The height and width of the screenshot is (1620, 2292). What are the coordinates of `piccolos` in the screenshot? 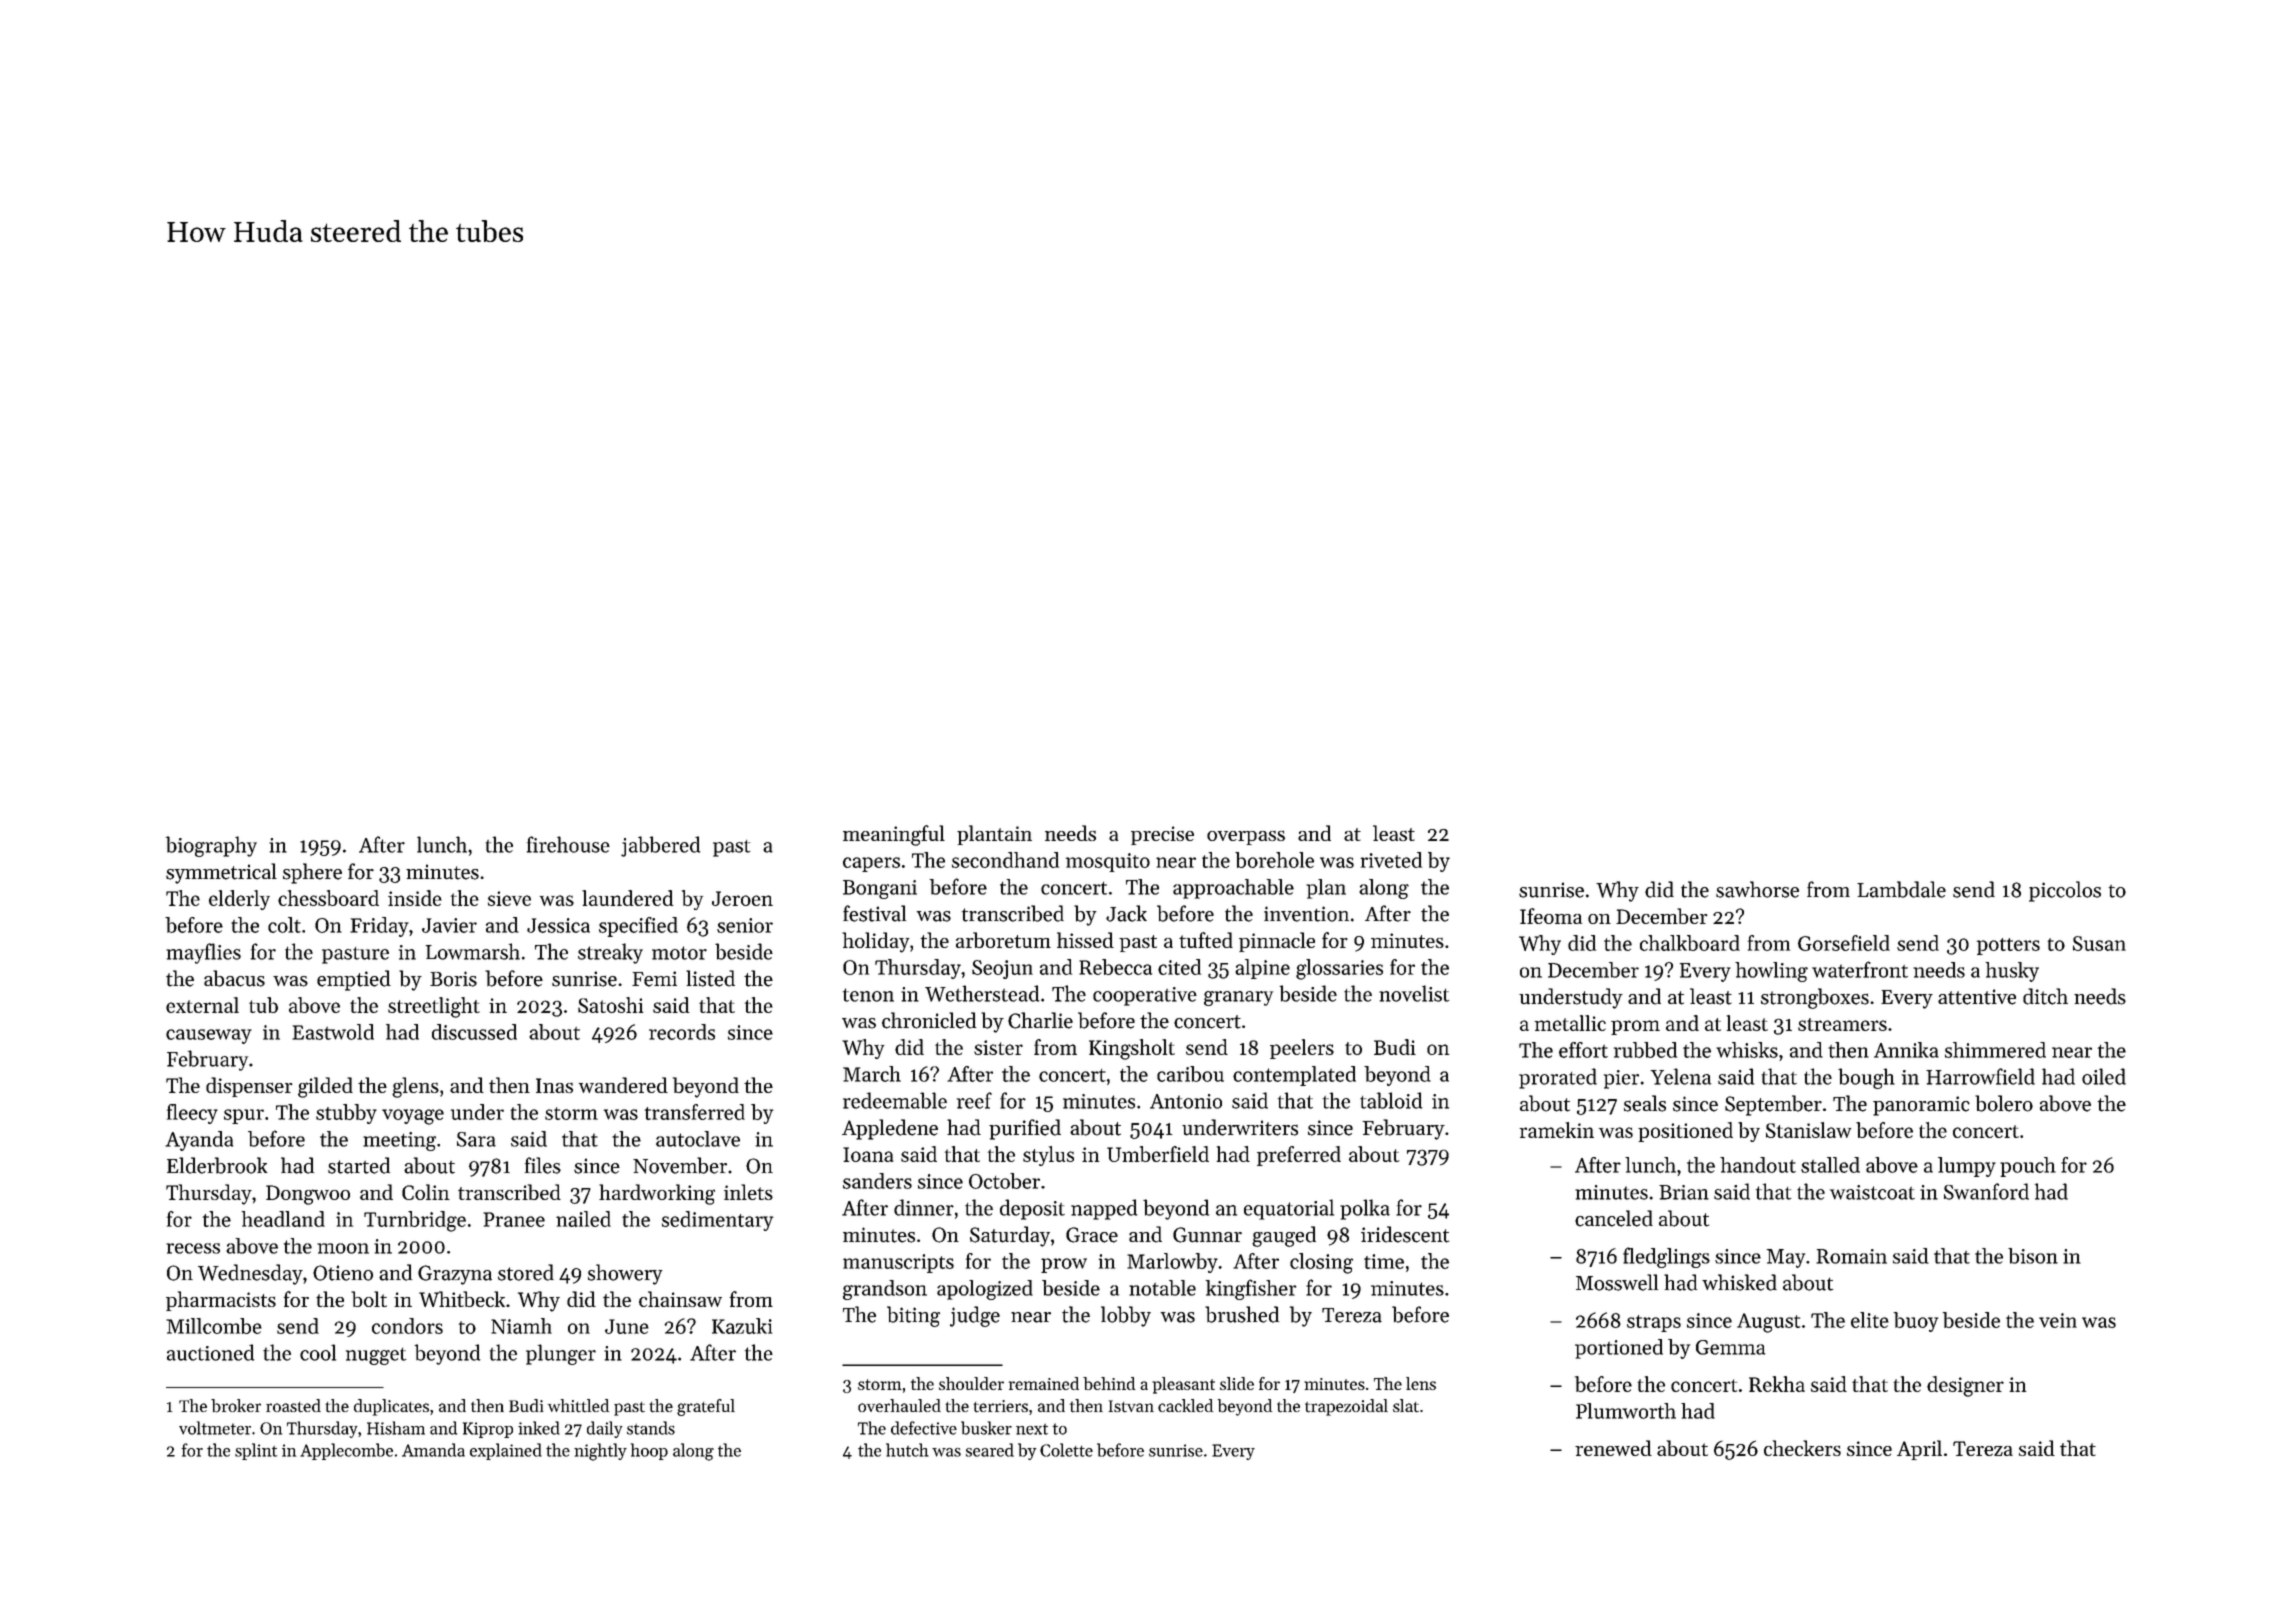 It's located at (2065, 891).
